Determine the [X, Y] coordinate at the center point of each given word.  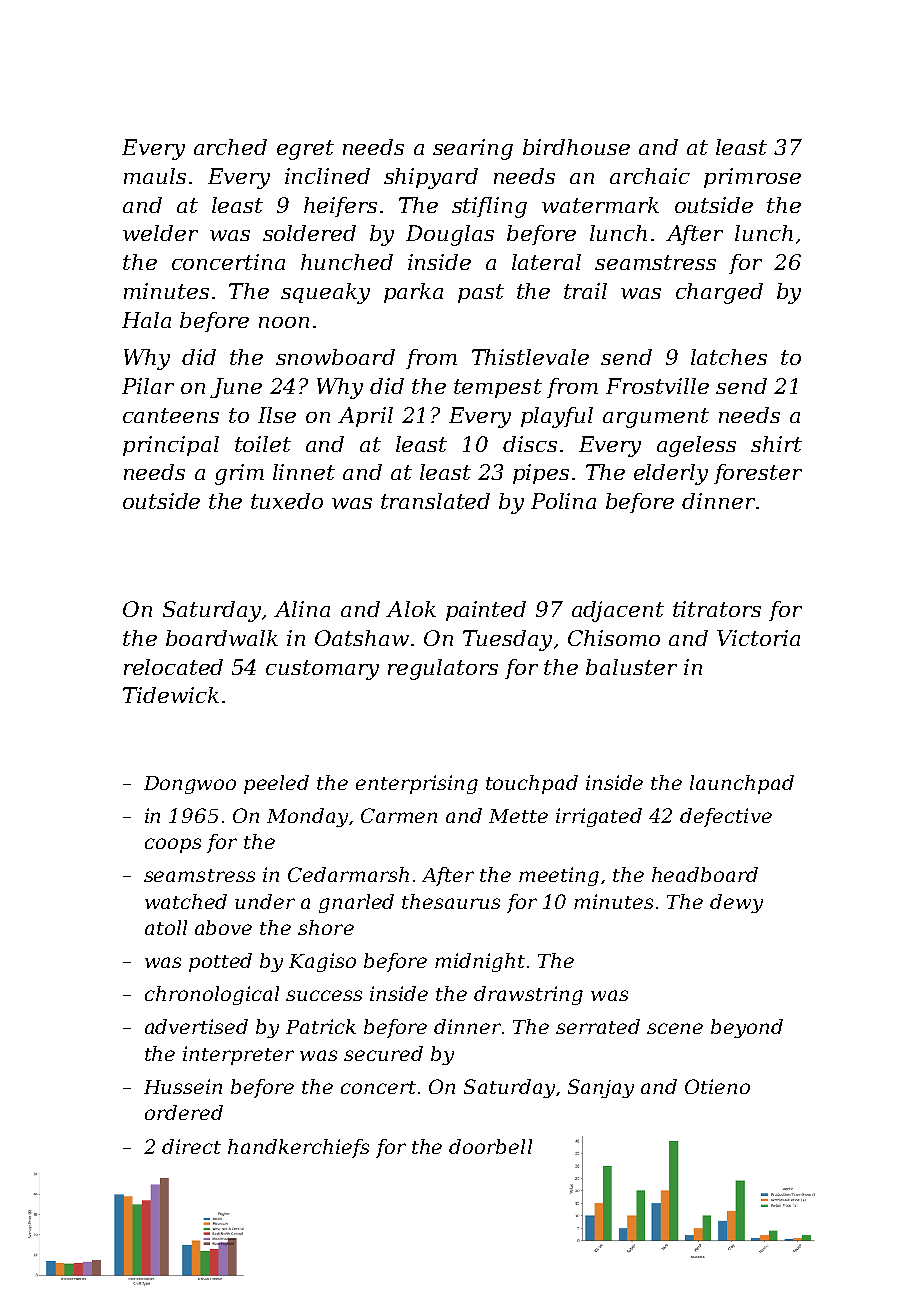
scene [675, 1028]
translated [435, 501]
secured [383, 1053]
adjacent [618, 611]
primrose [752, 178]
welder [160, 233]
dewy [736, 903]
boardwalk [222, 638]
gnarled [356, 903]
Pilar [148, 386]
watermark [600, 205]
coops [173, 845]
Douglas [450, 235]
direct [191, 1146]
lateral [546, 262]
